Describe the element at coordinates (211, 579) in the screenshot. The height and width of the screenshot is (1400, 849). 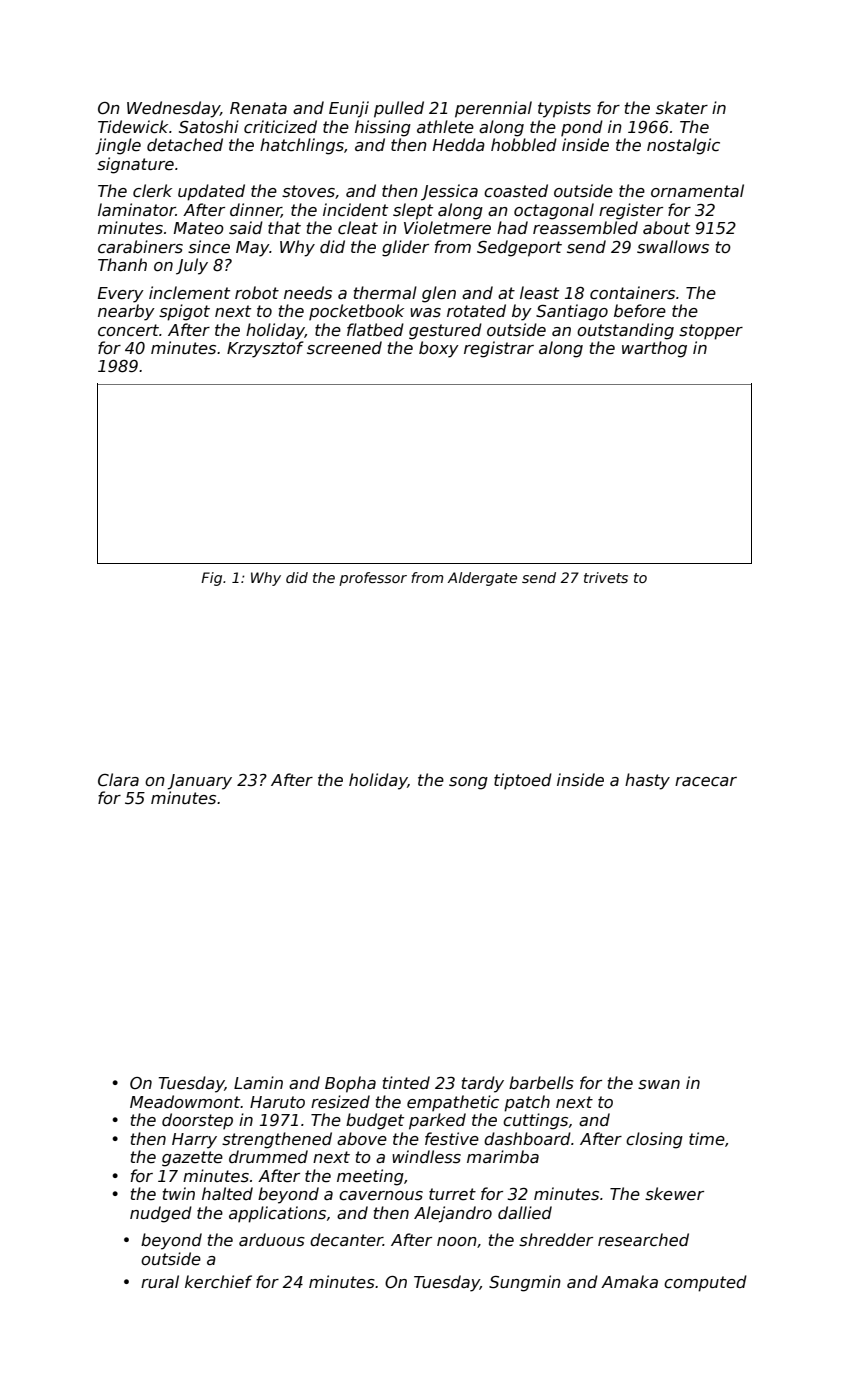
I see `Fig` at that location.
